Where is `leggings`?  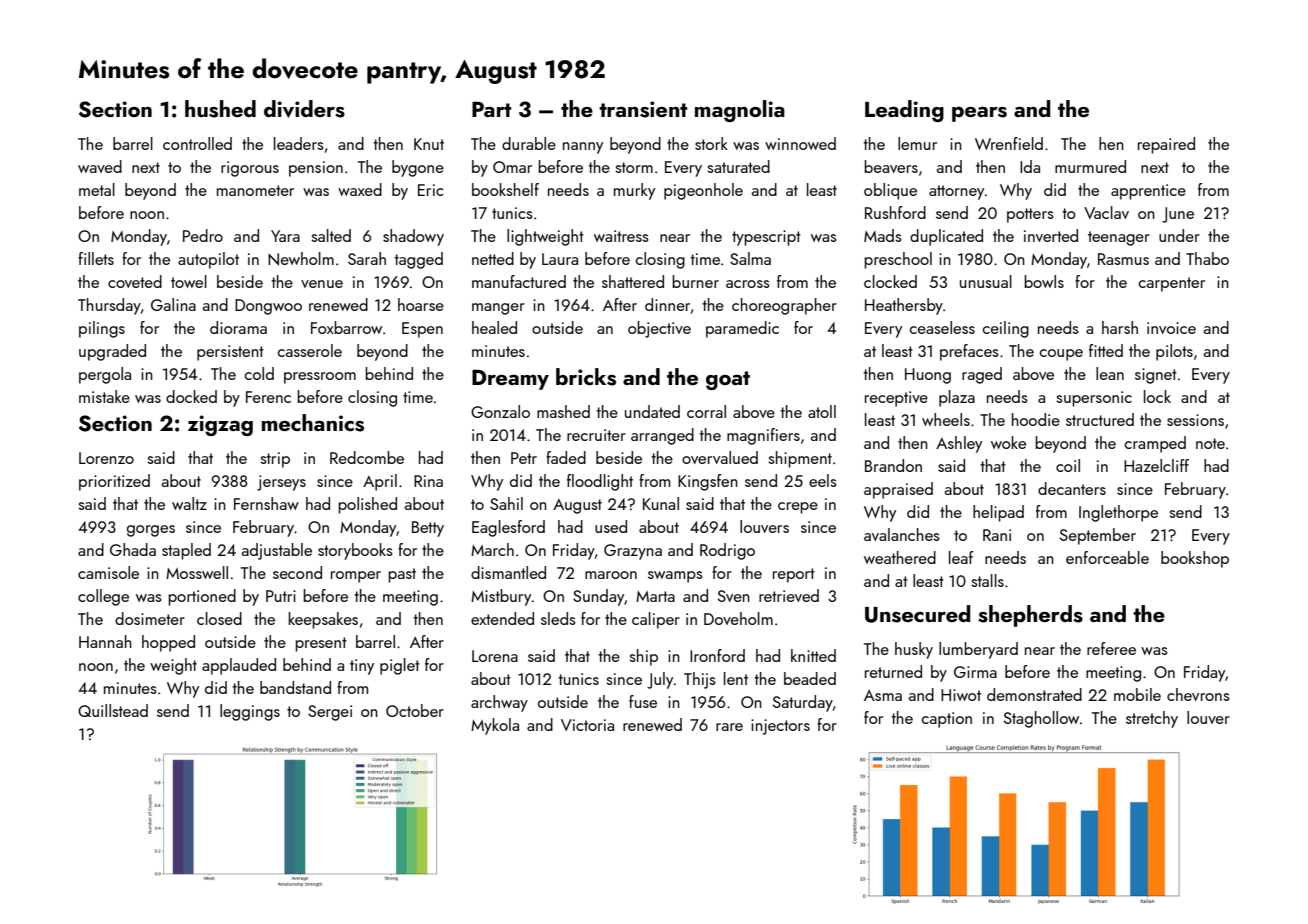 leggings is located at coordinates (250, 712).
